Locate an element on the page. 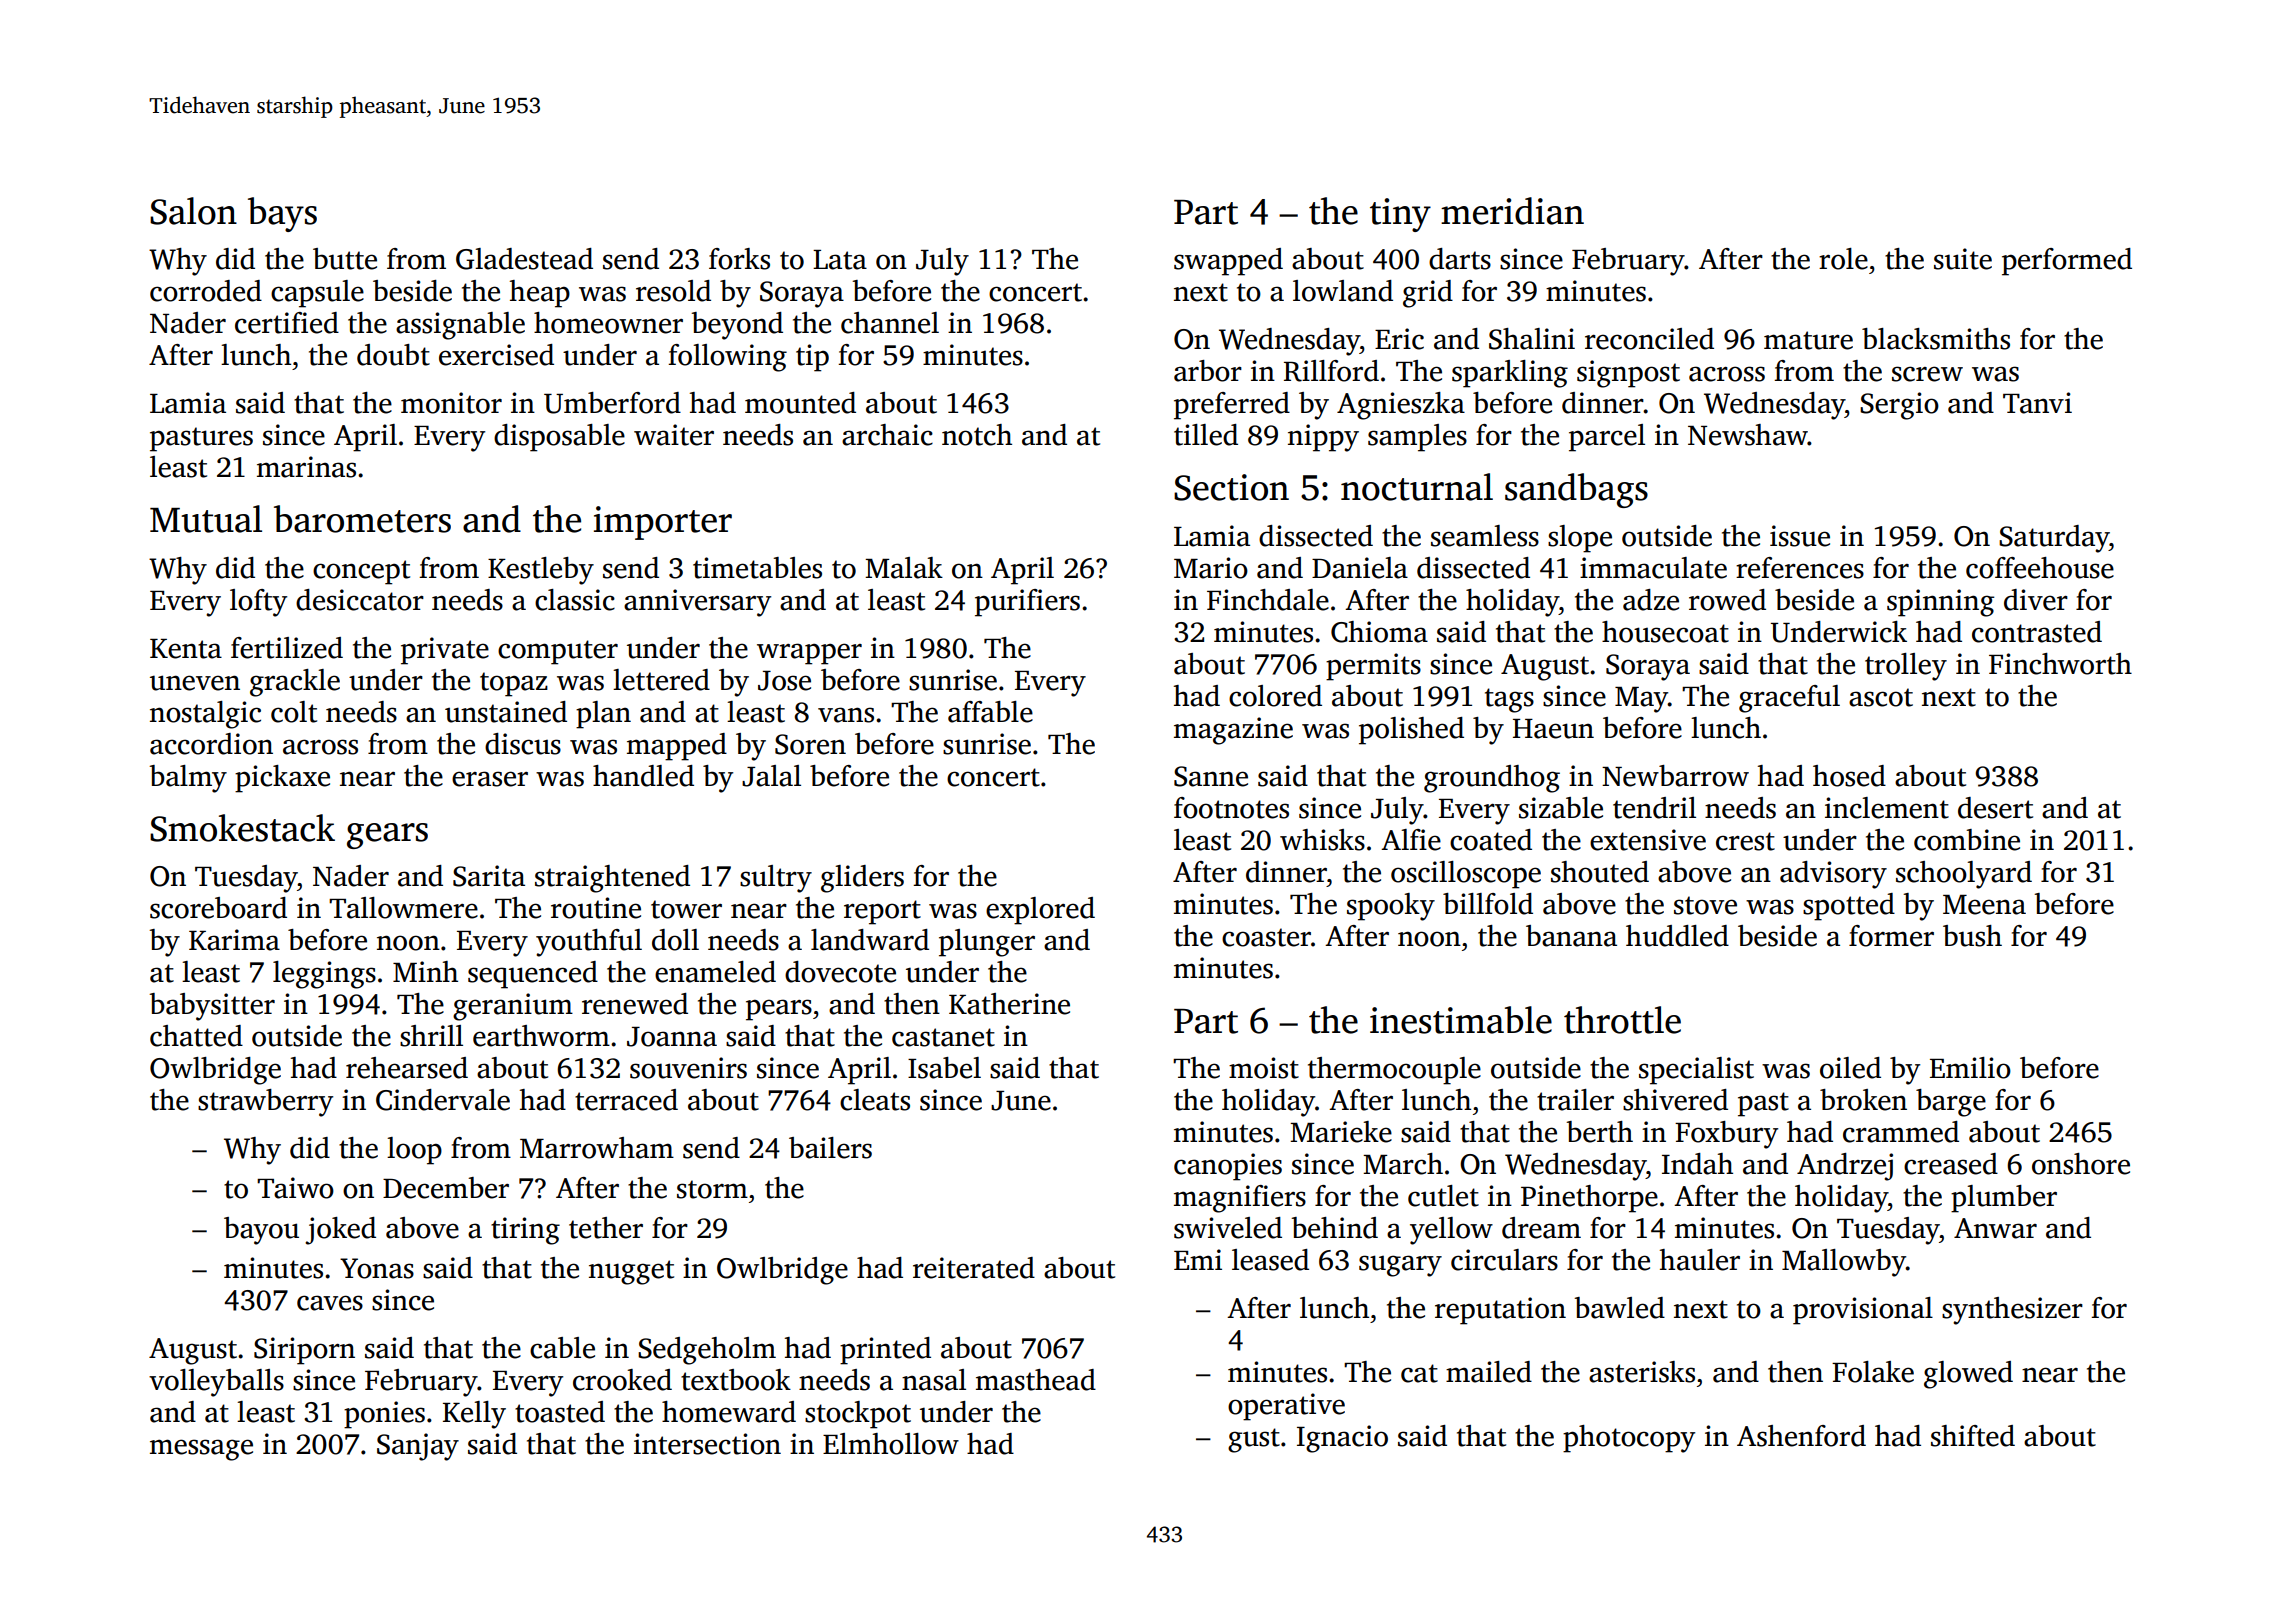  Sanjay is located at coordinates (418, 1447).
